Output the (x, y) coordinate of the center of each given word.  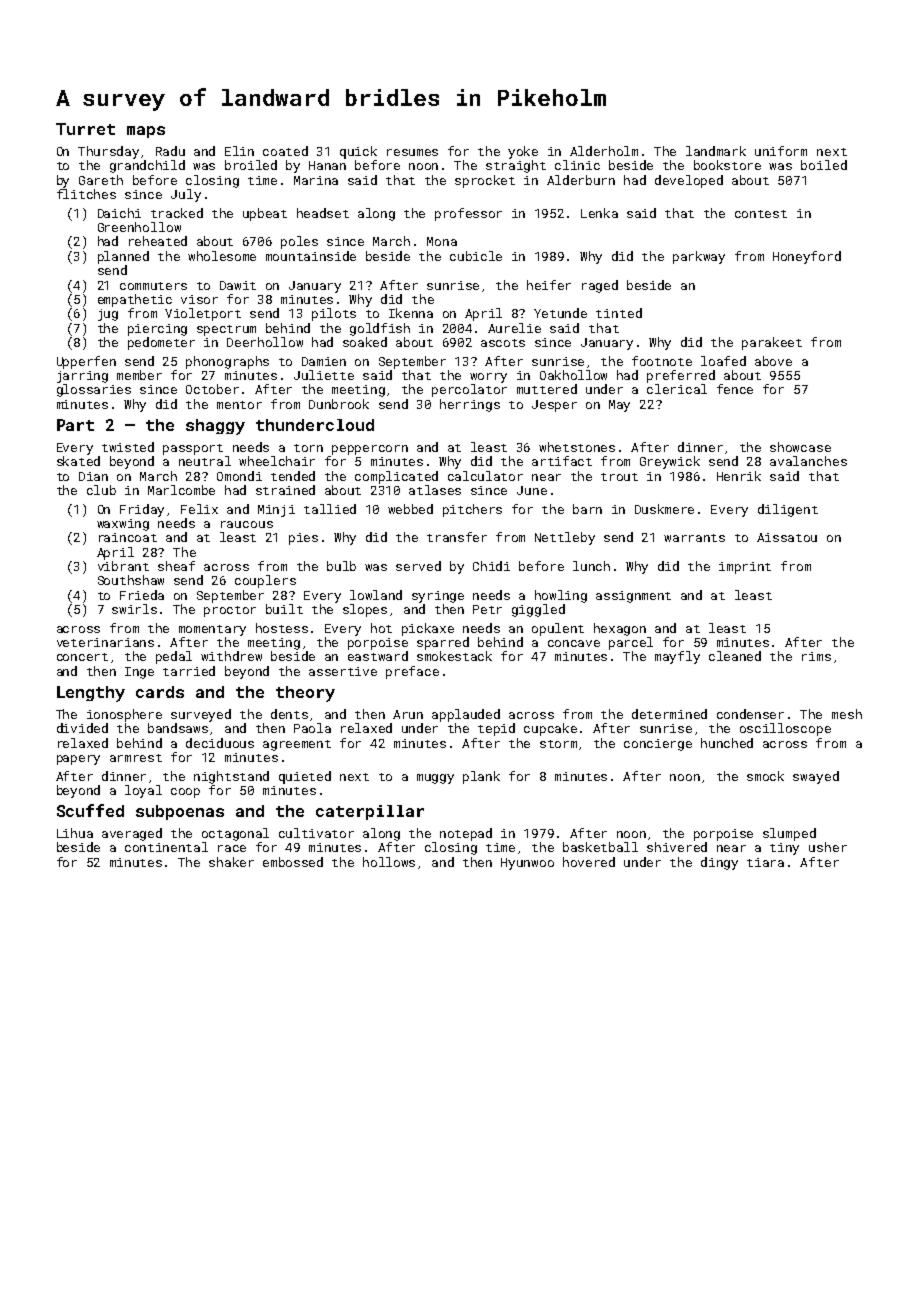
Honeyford (807, 257)
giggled (538, 610)
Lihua (75, 833)
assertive (343, 671)
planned (123, 257)
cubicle (476, 256)
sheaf (176, 566)
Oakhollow (573, 375)
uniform (781, 151)
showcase (800, 447)
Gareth (101, 180)
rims (816, 656)
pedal (174, 657)
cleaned (735, 656)
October (212, 389)
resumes (412, 152)
